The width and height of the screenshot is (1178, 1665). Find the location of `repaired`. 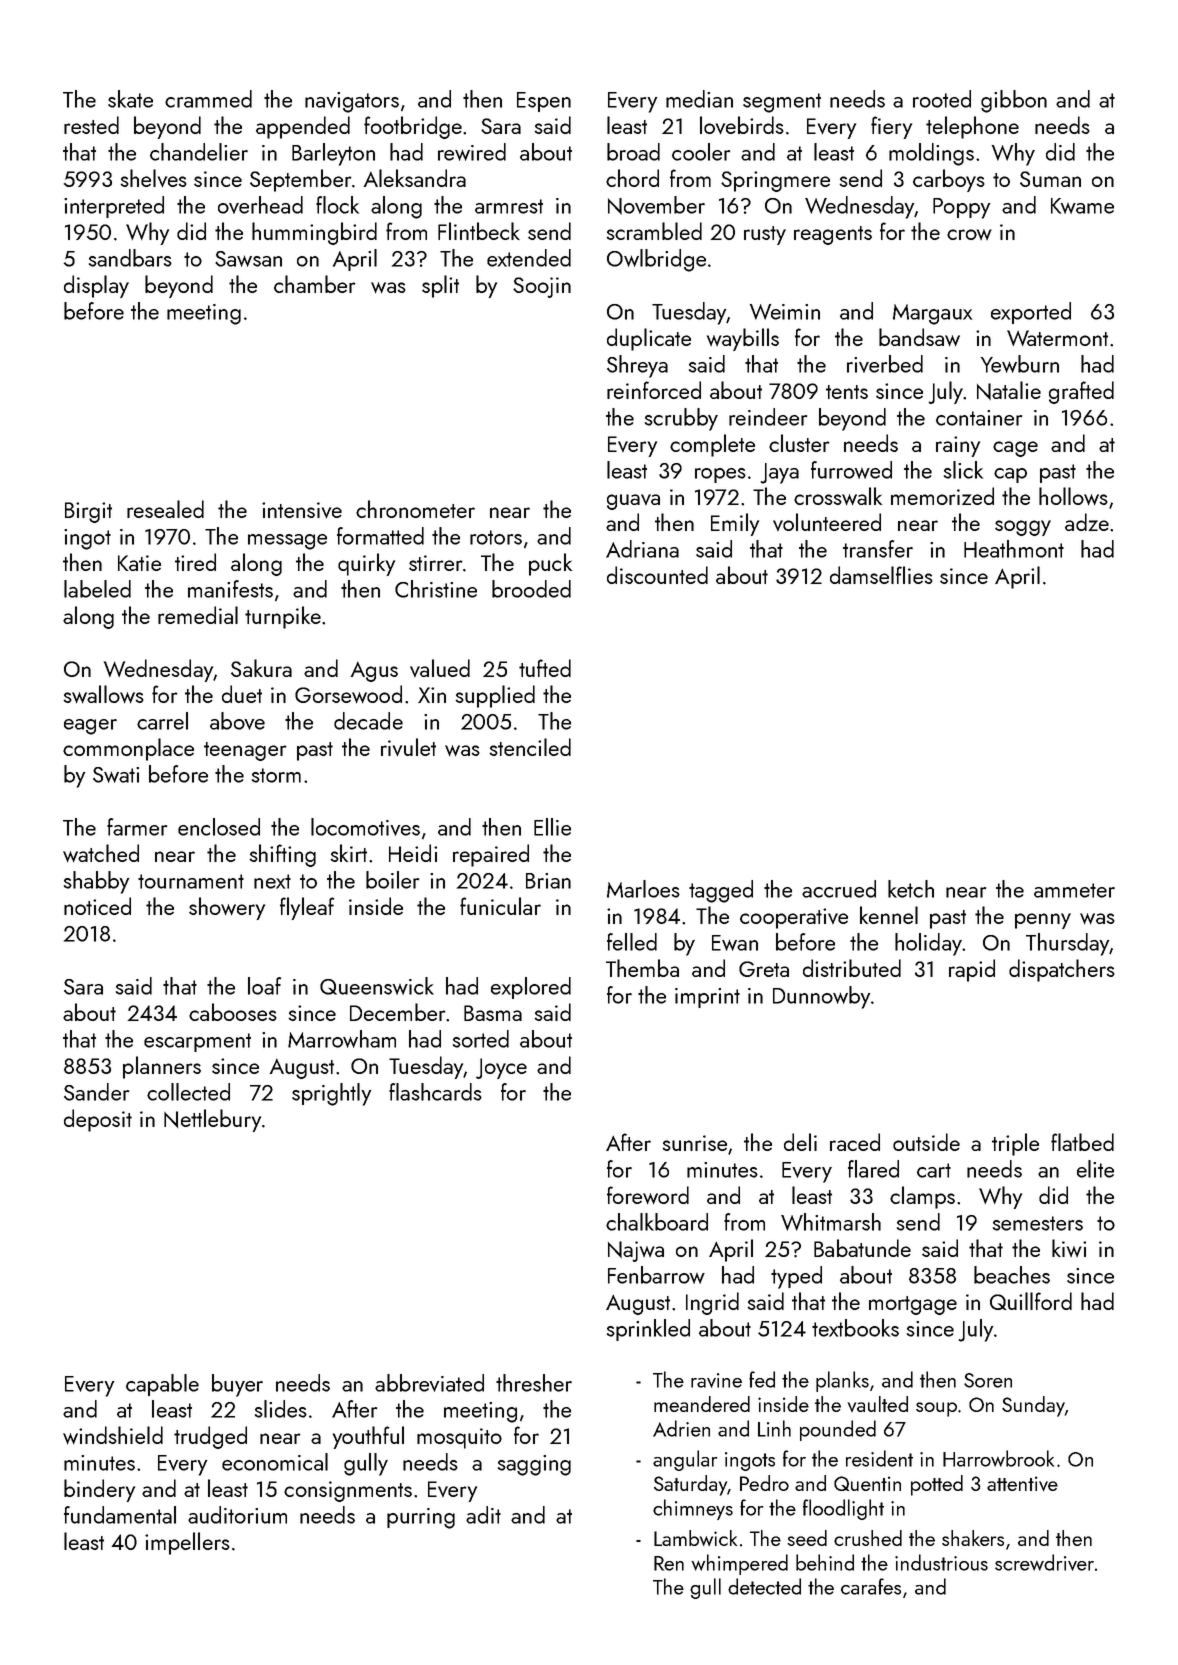

repaired is located at coordinates (491, 855).
